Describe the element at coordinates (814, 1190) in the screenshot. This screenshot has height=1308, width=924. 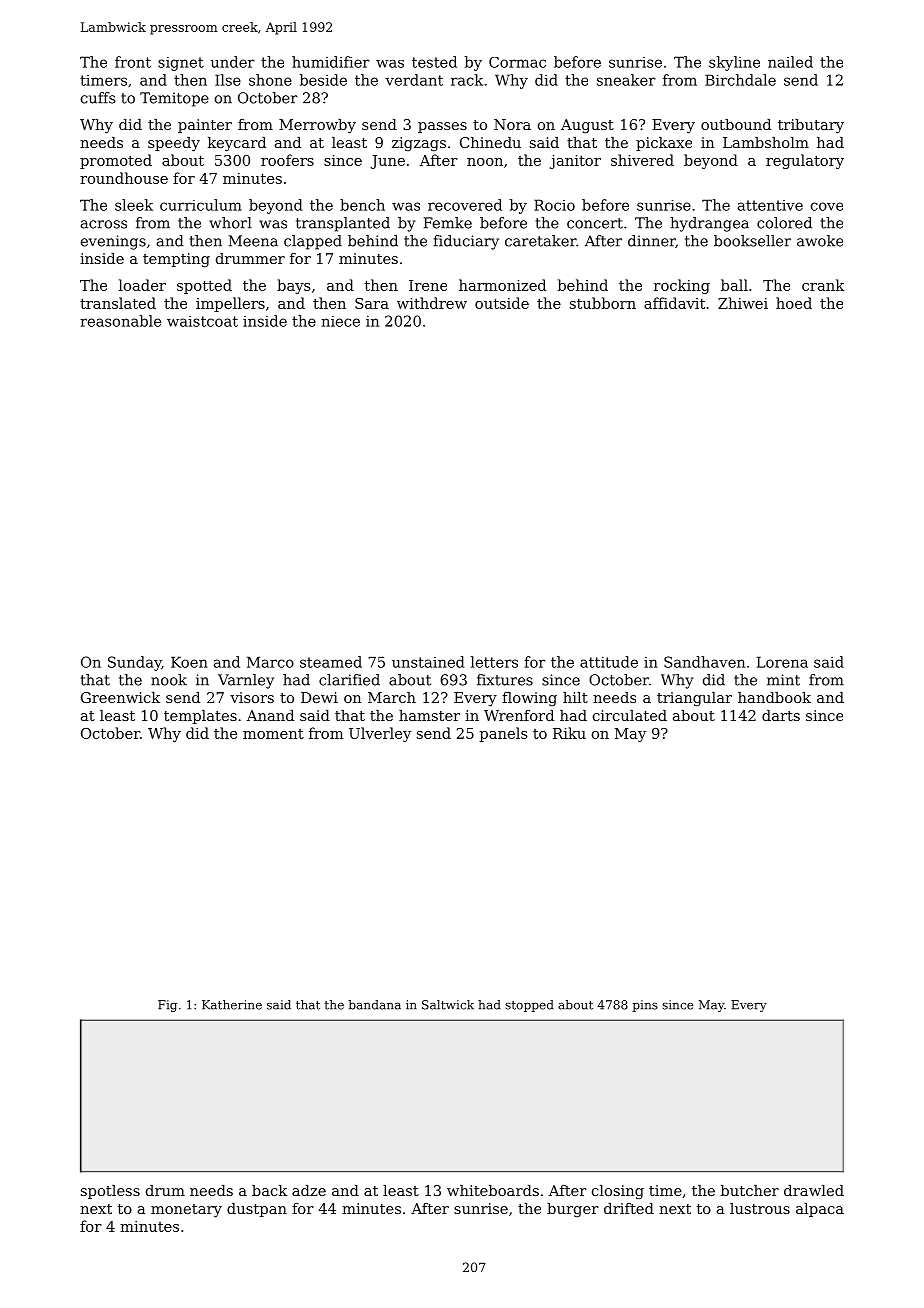
I see `drawled` at that location.
